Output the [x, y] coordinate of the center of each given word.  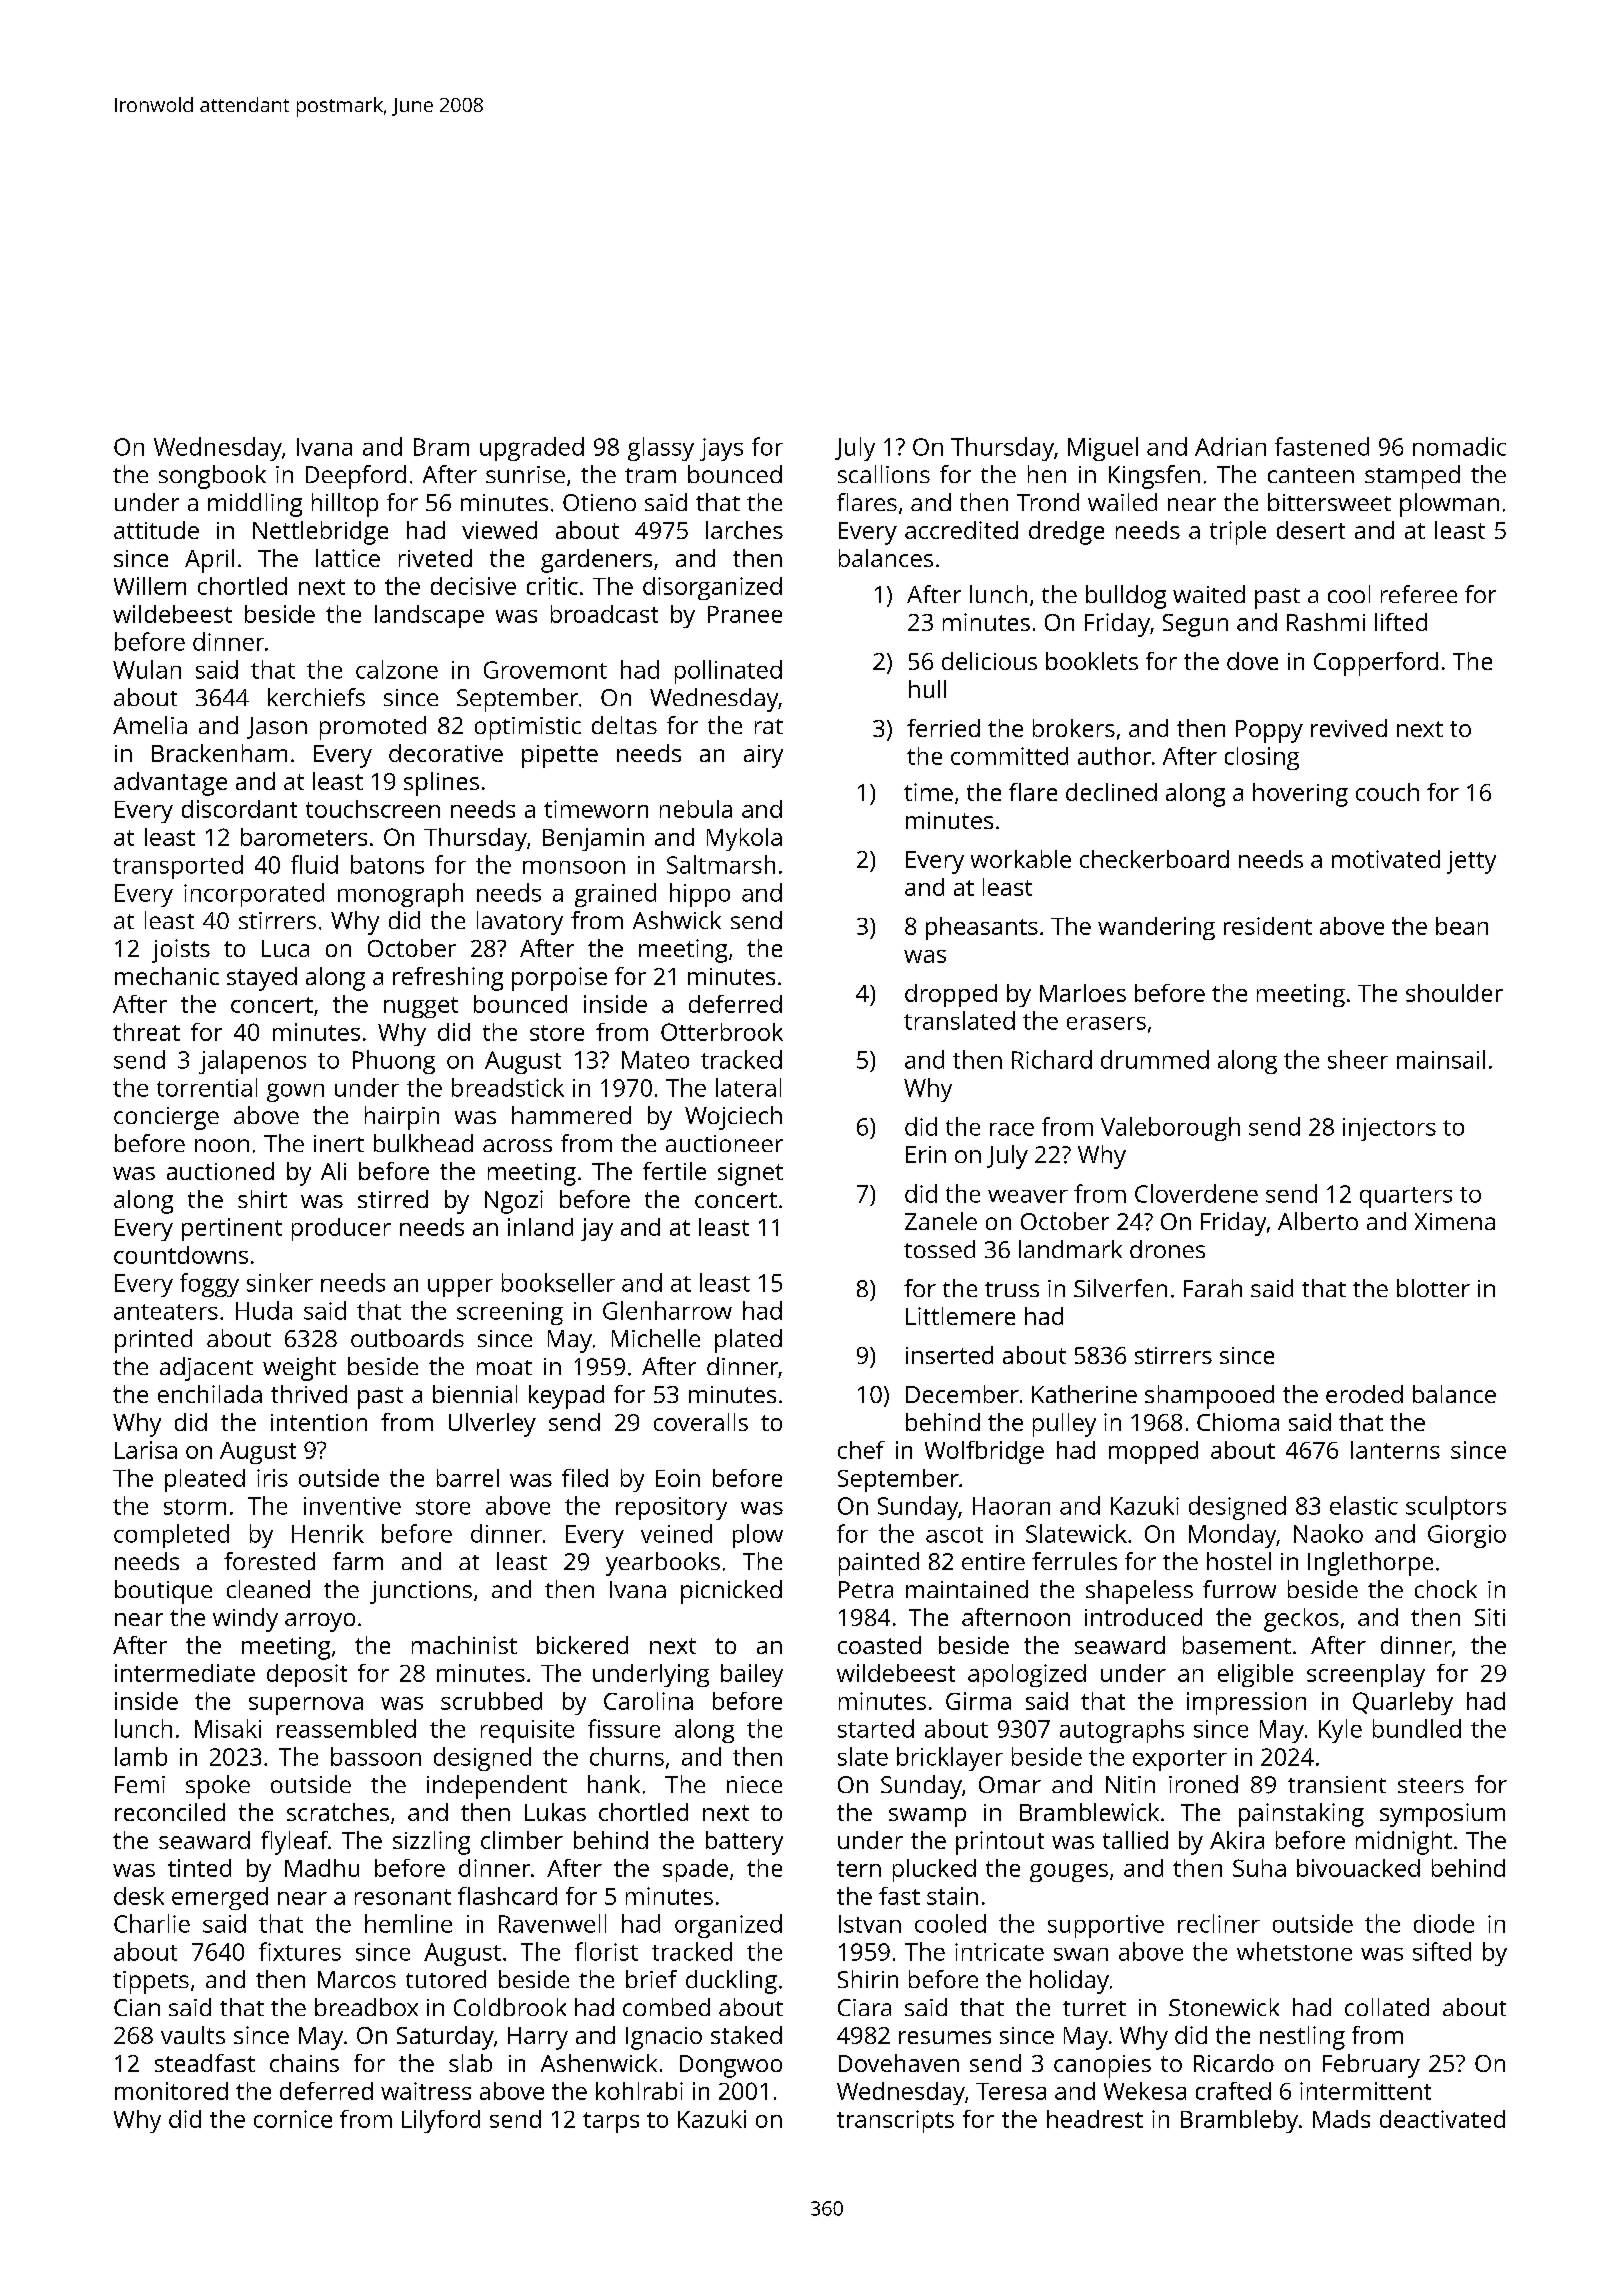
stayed [262, 979]
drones [1167, 1249]
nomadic [1459, 446]
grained [615, 895]
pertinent [232, 1229]
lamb [141, 1756]
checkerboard [1154, 859]
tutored [446, 1979]
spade [695, 1870]
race [1012, 1129]
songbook [212, 477]
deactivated [1442, 2119]
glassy [661, 449]
